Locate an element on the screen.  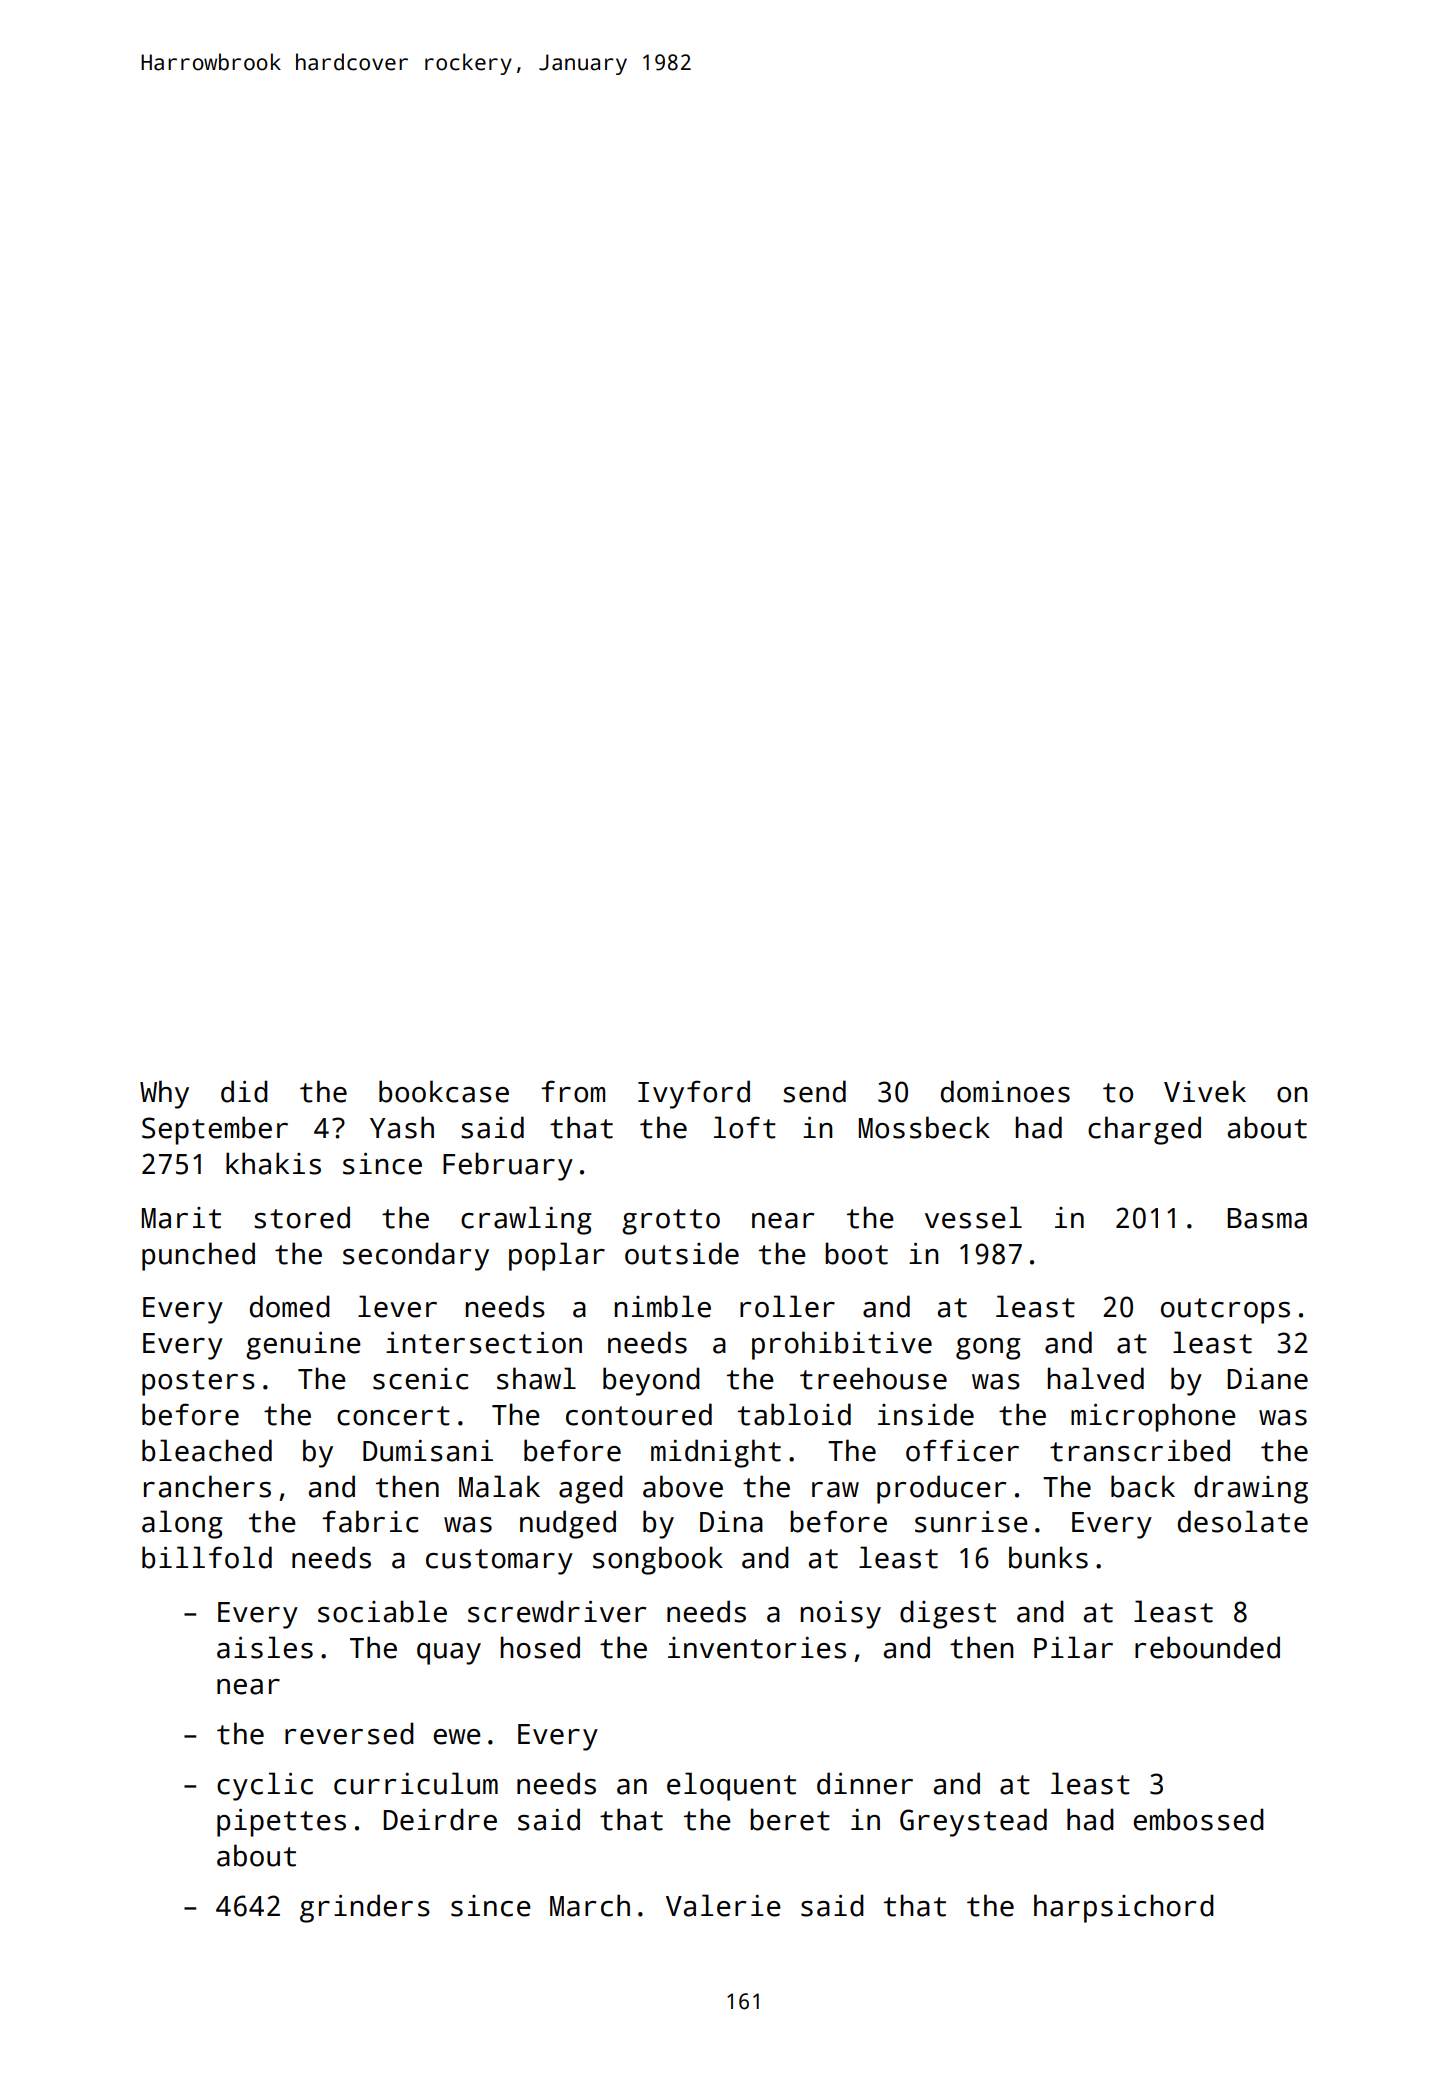
Why is located at coordinates (164, 1094).
